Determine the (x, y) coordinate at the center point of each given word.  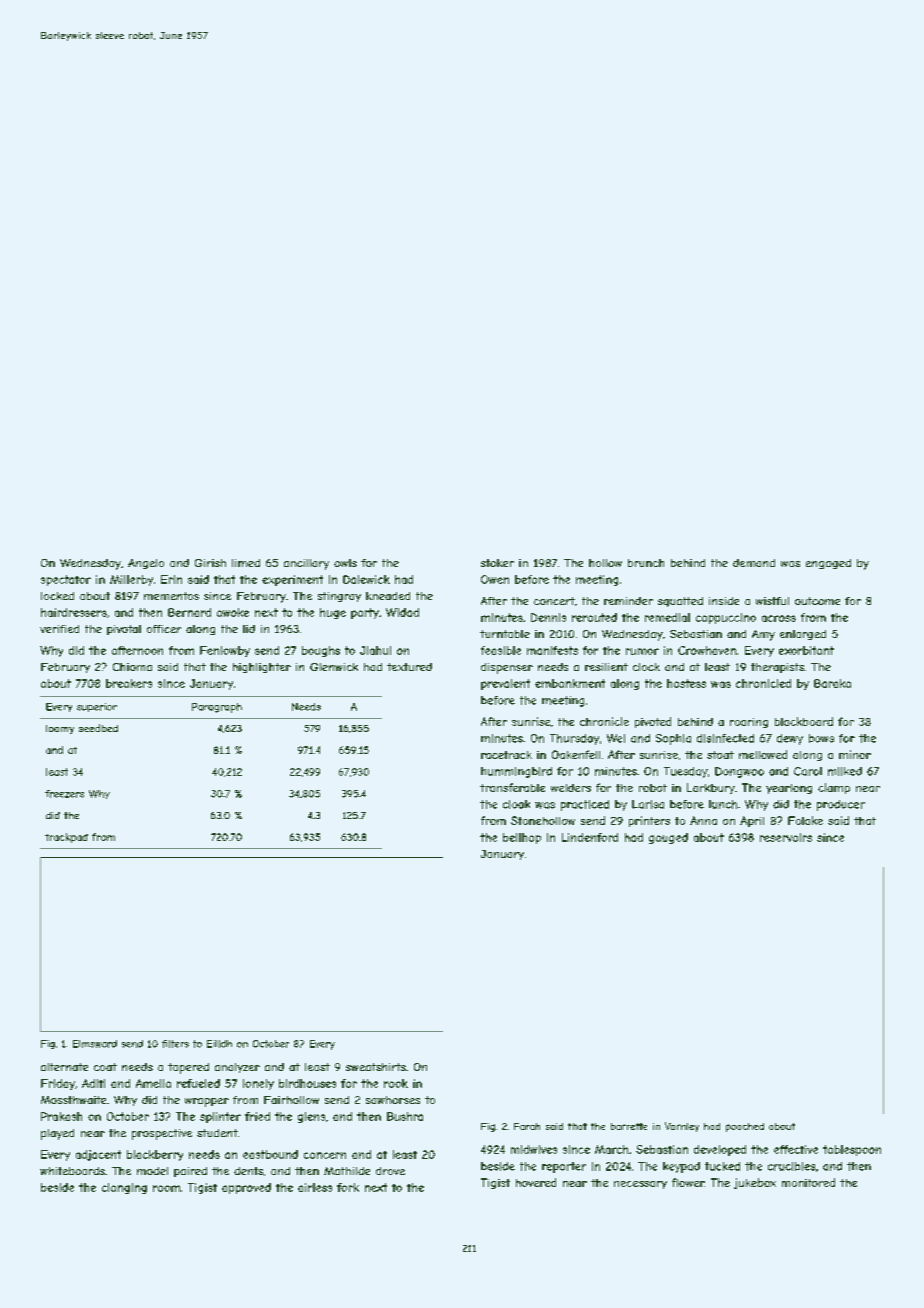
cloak (516, 804)
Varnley (682, 1127)
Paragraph (217, 708)
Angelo (146, 564)
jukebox (755, 1183)
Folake (805, 820)
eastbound (270, 1154)
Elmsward (95, 1044)
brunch (646, 563)
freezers (64, 794)
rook (396, 1083)
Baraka (832, 683)
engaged (828, 564)
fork (348, 1187)
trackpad (66, 838)
